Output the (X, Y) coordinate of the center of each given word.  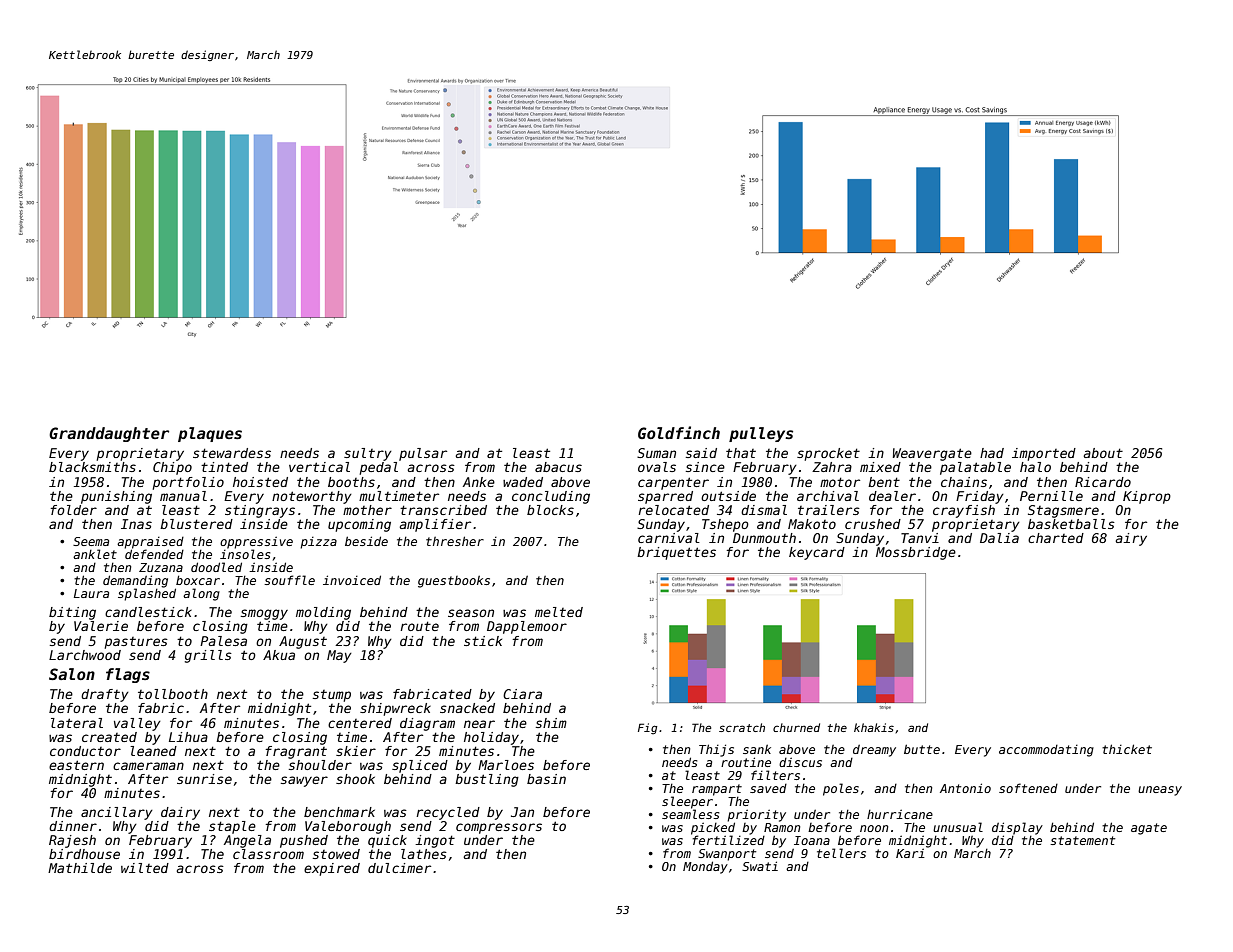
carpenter (673, 483)
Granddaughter (109, 434)
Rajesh (72, 841)
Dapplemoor (527, 627)
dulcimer (399, 868)
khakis (874, 727)
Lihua (188, 737)
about (1103, 453)
